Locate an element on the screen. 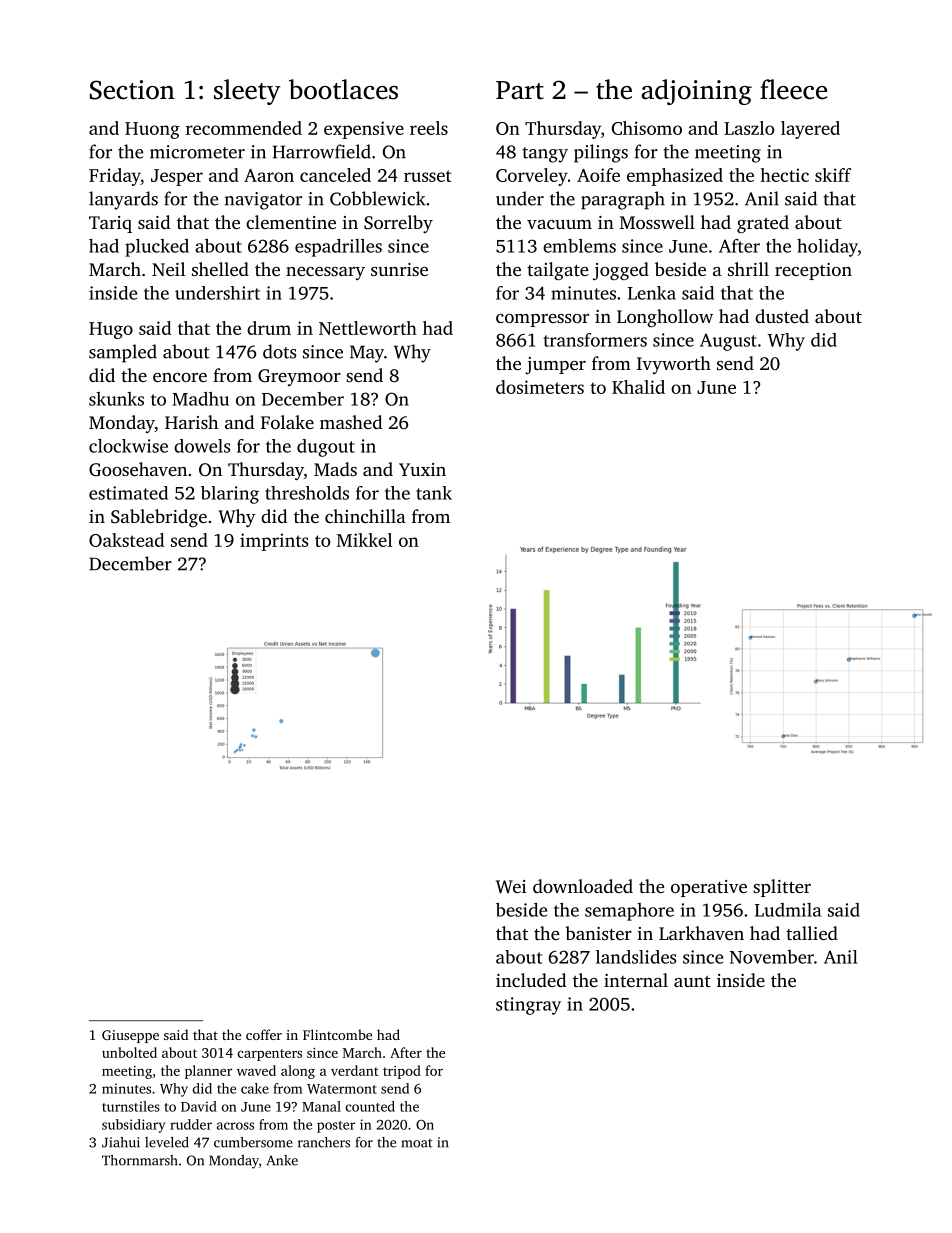 The width and height of the screenshot is (952, 1233). Oakstead is located at coordinates (126, 540).
